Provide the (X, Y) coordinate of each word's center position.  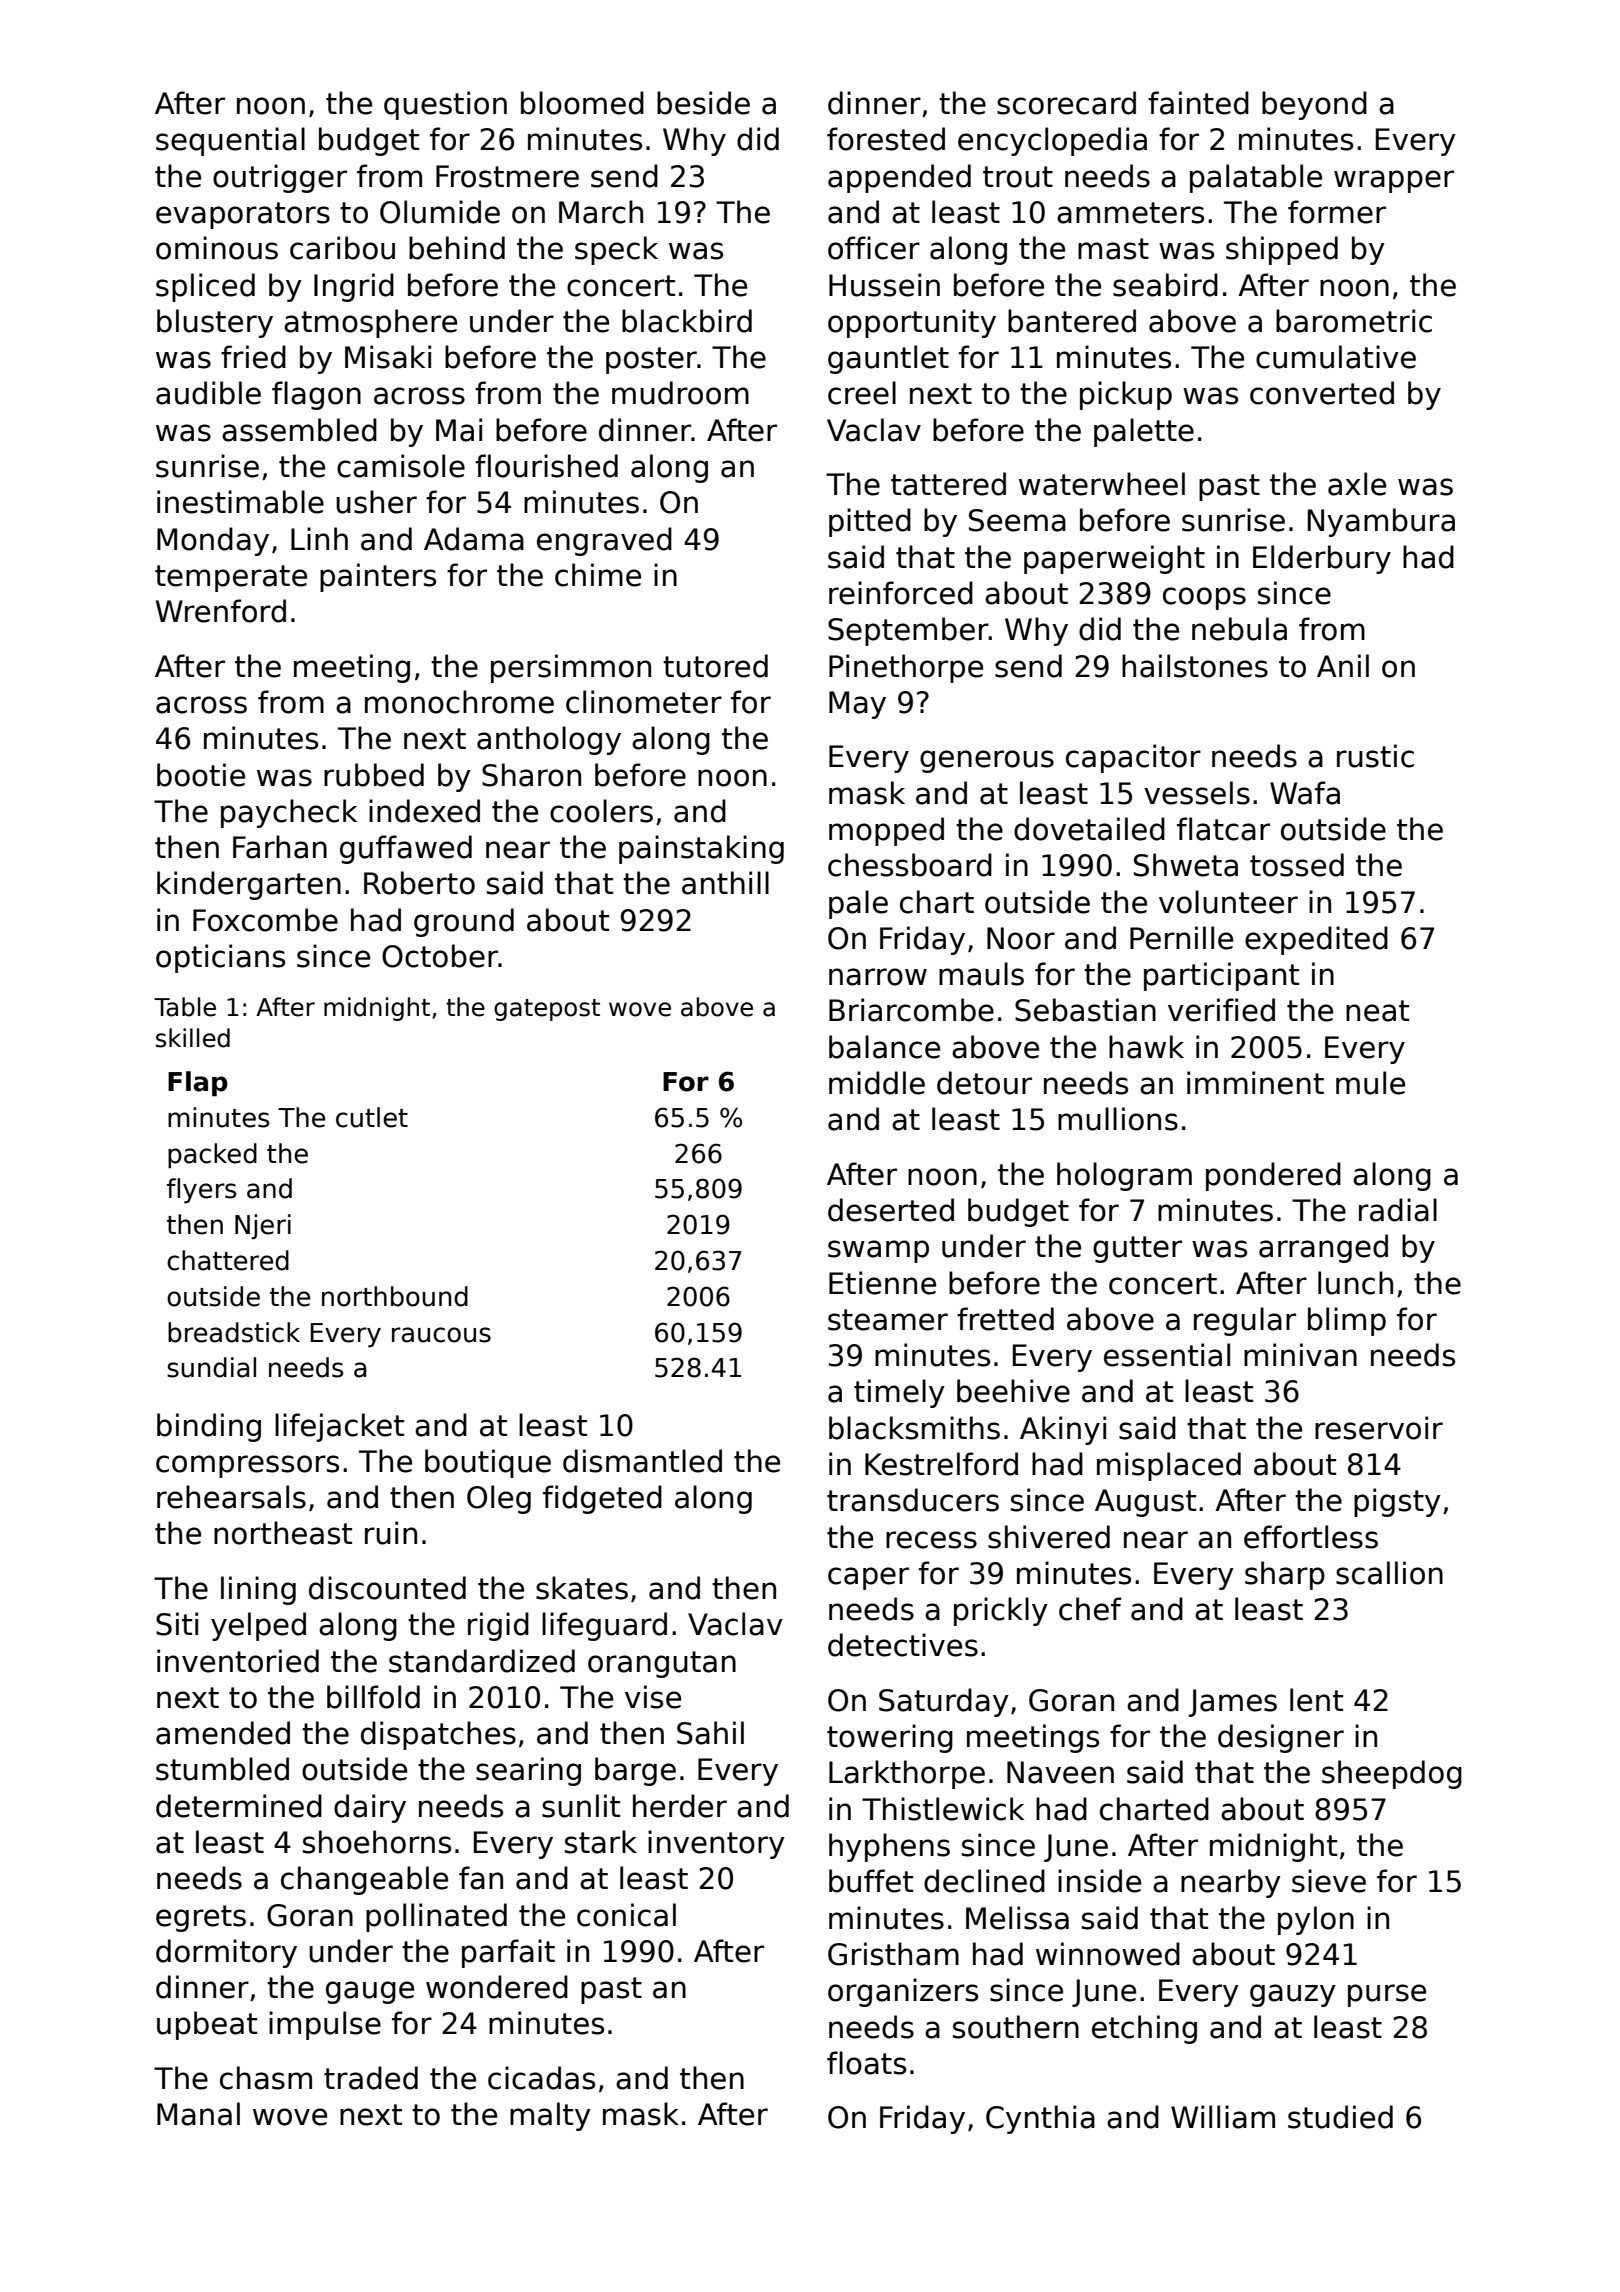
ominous (217, 248)
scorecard (1066, 103)
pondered (1273, 1176)
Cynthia (1040, 2119)
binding (209, 1427)
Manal (198, 2114)
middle (877, 1083)
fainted (1198, 103)
